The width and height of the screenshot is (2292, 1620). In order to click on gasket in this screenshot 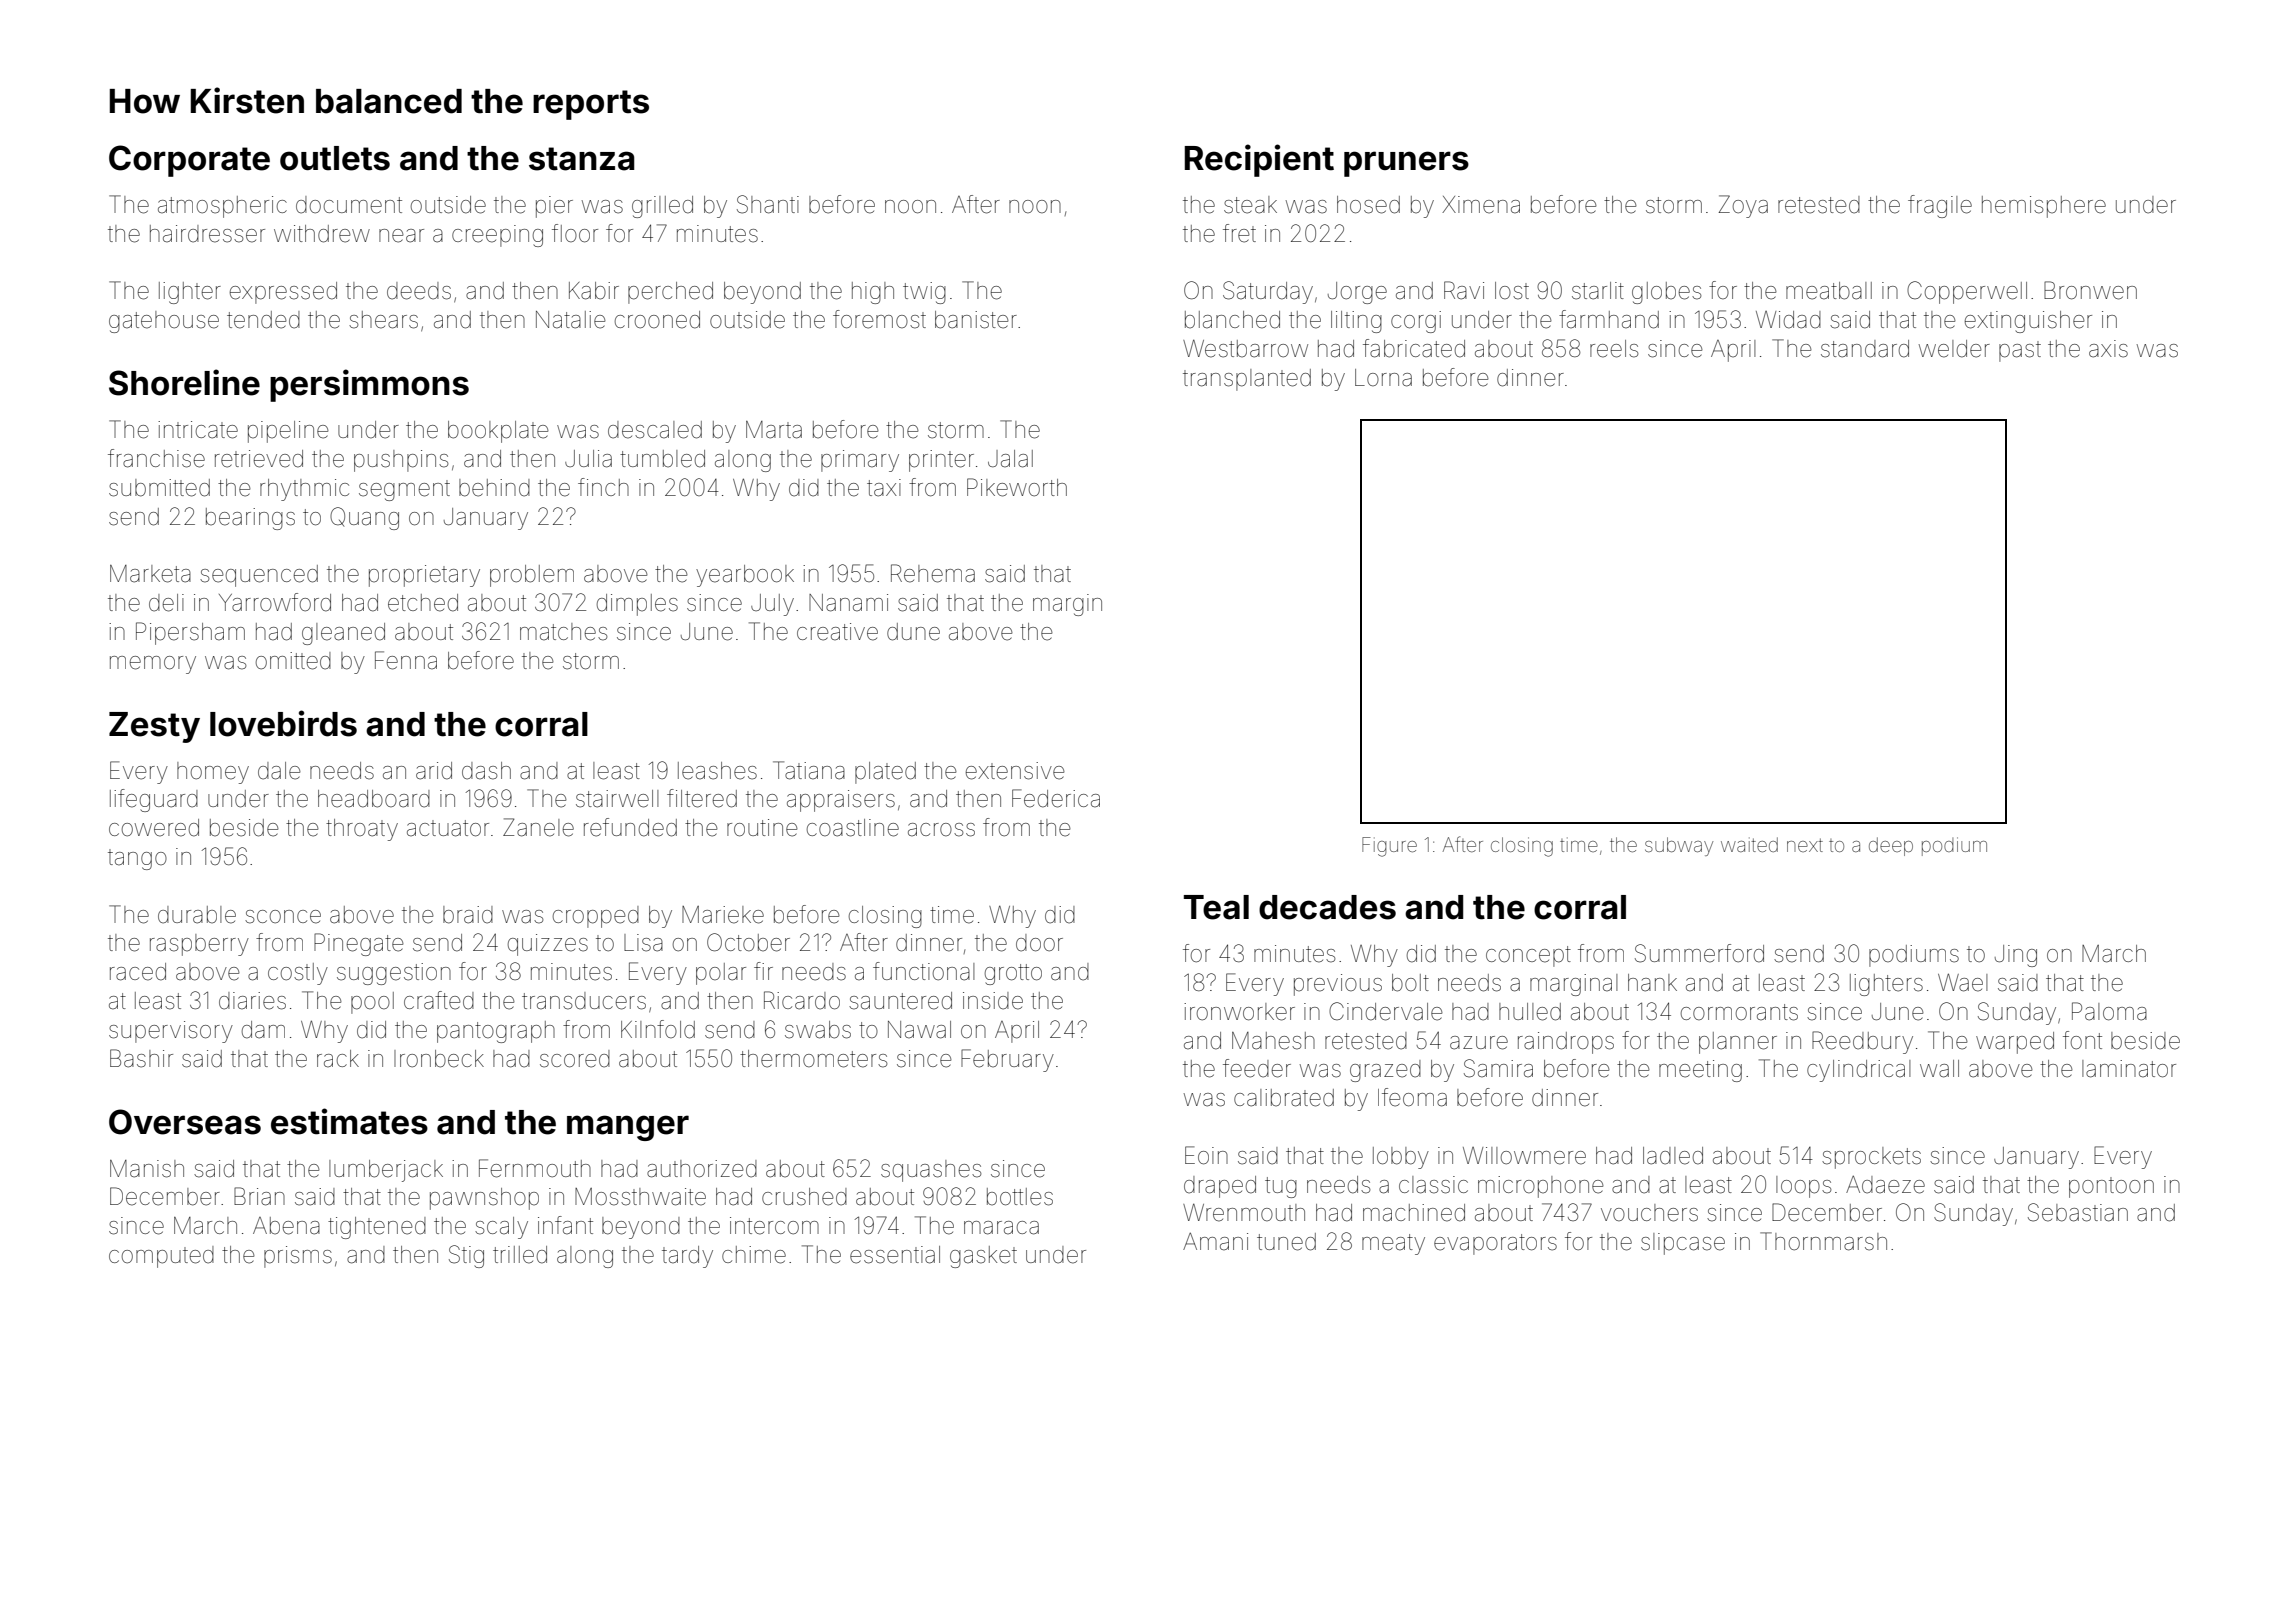, I will do `click(983, 1257)`.
